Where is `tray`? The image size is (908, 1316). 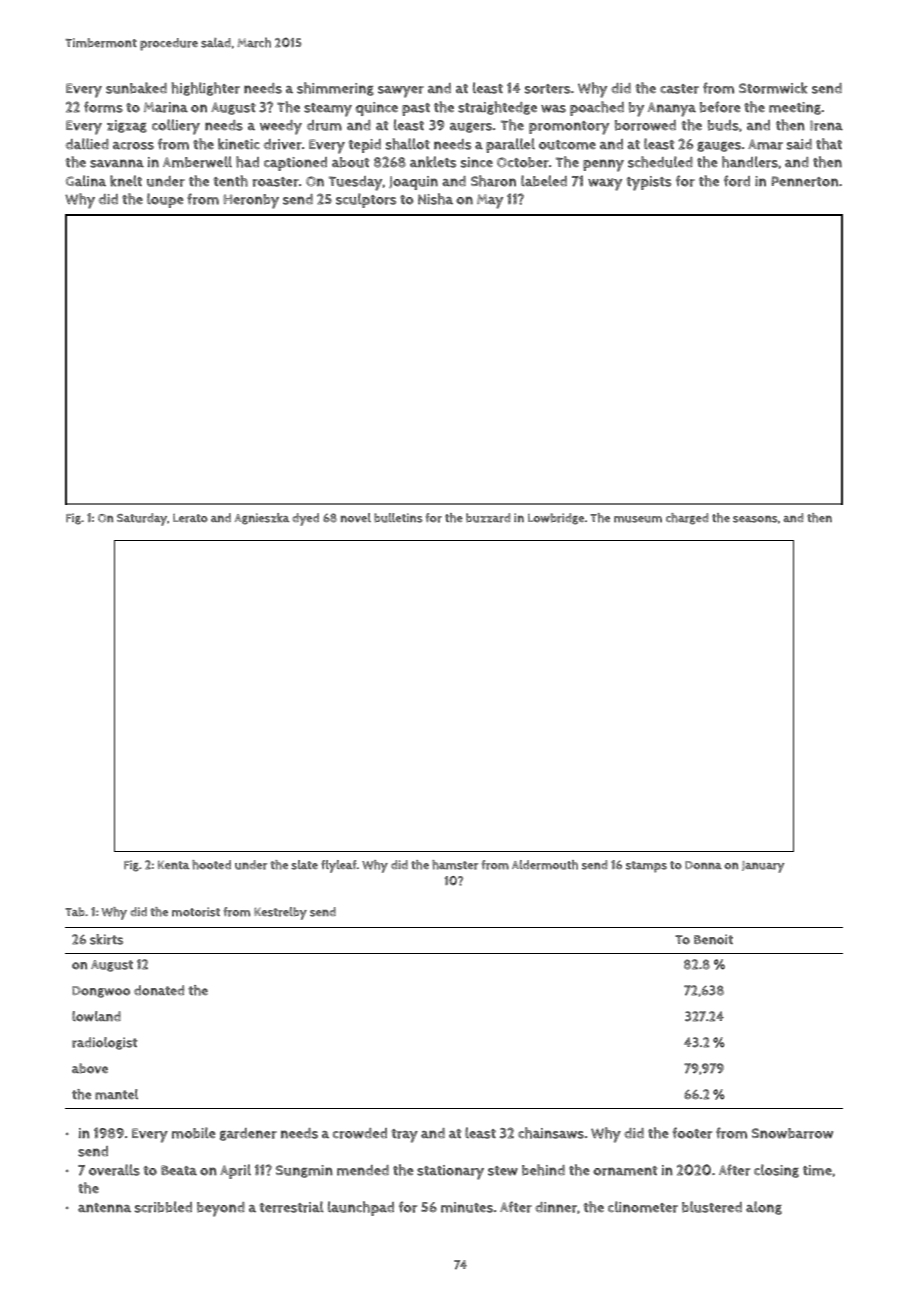
tray is located at coordinates (404, 1136).
